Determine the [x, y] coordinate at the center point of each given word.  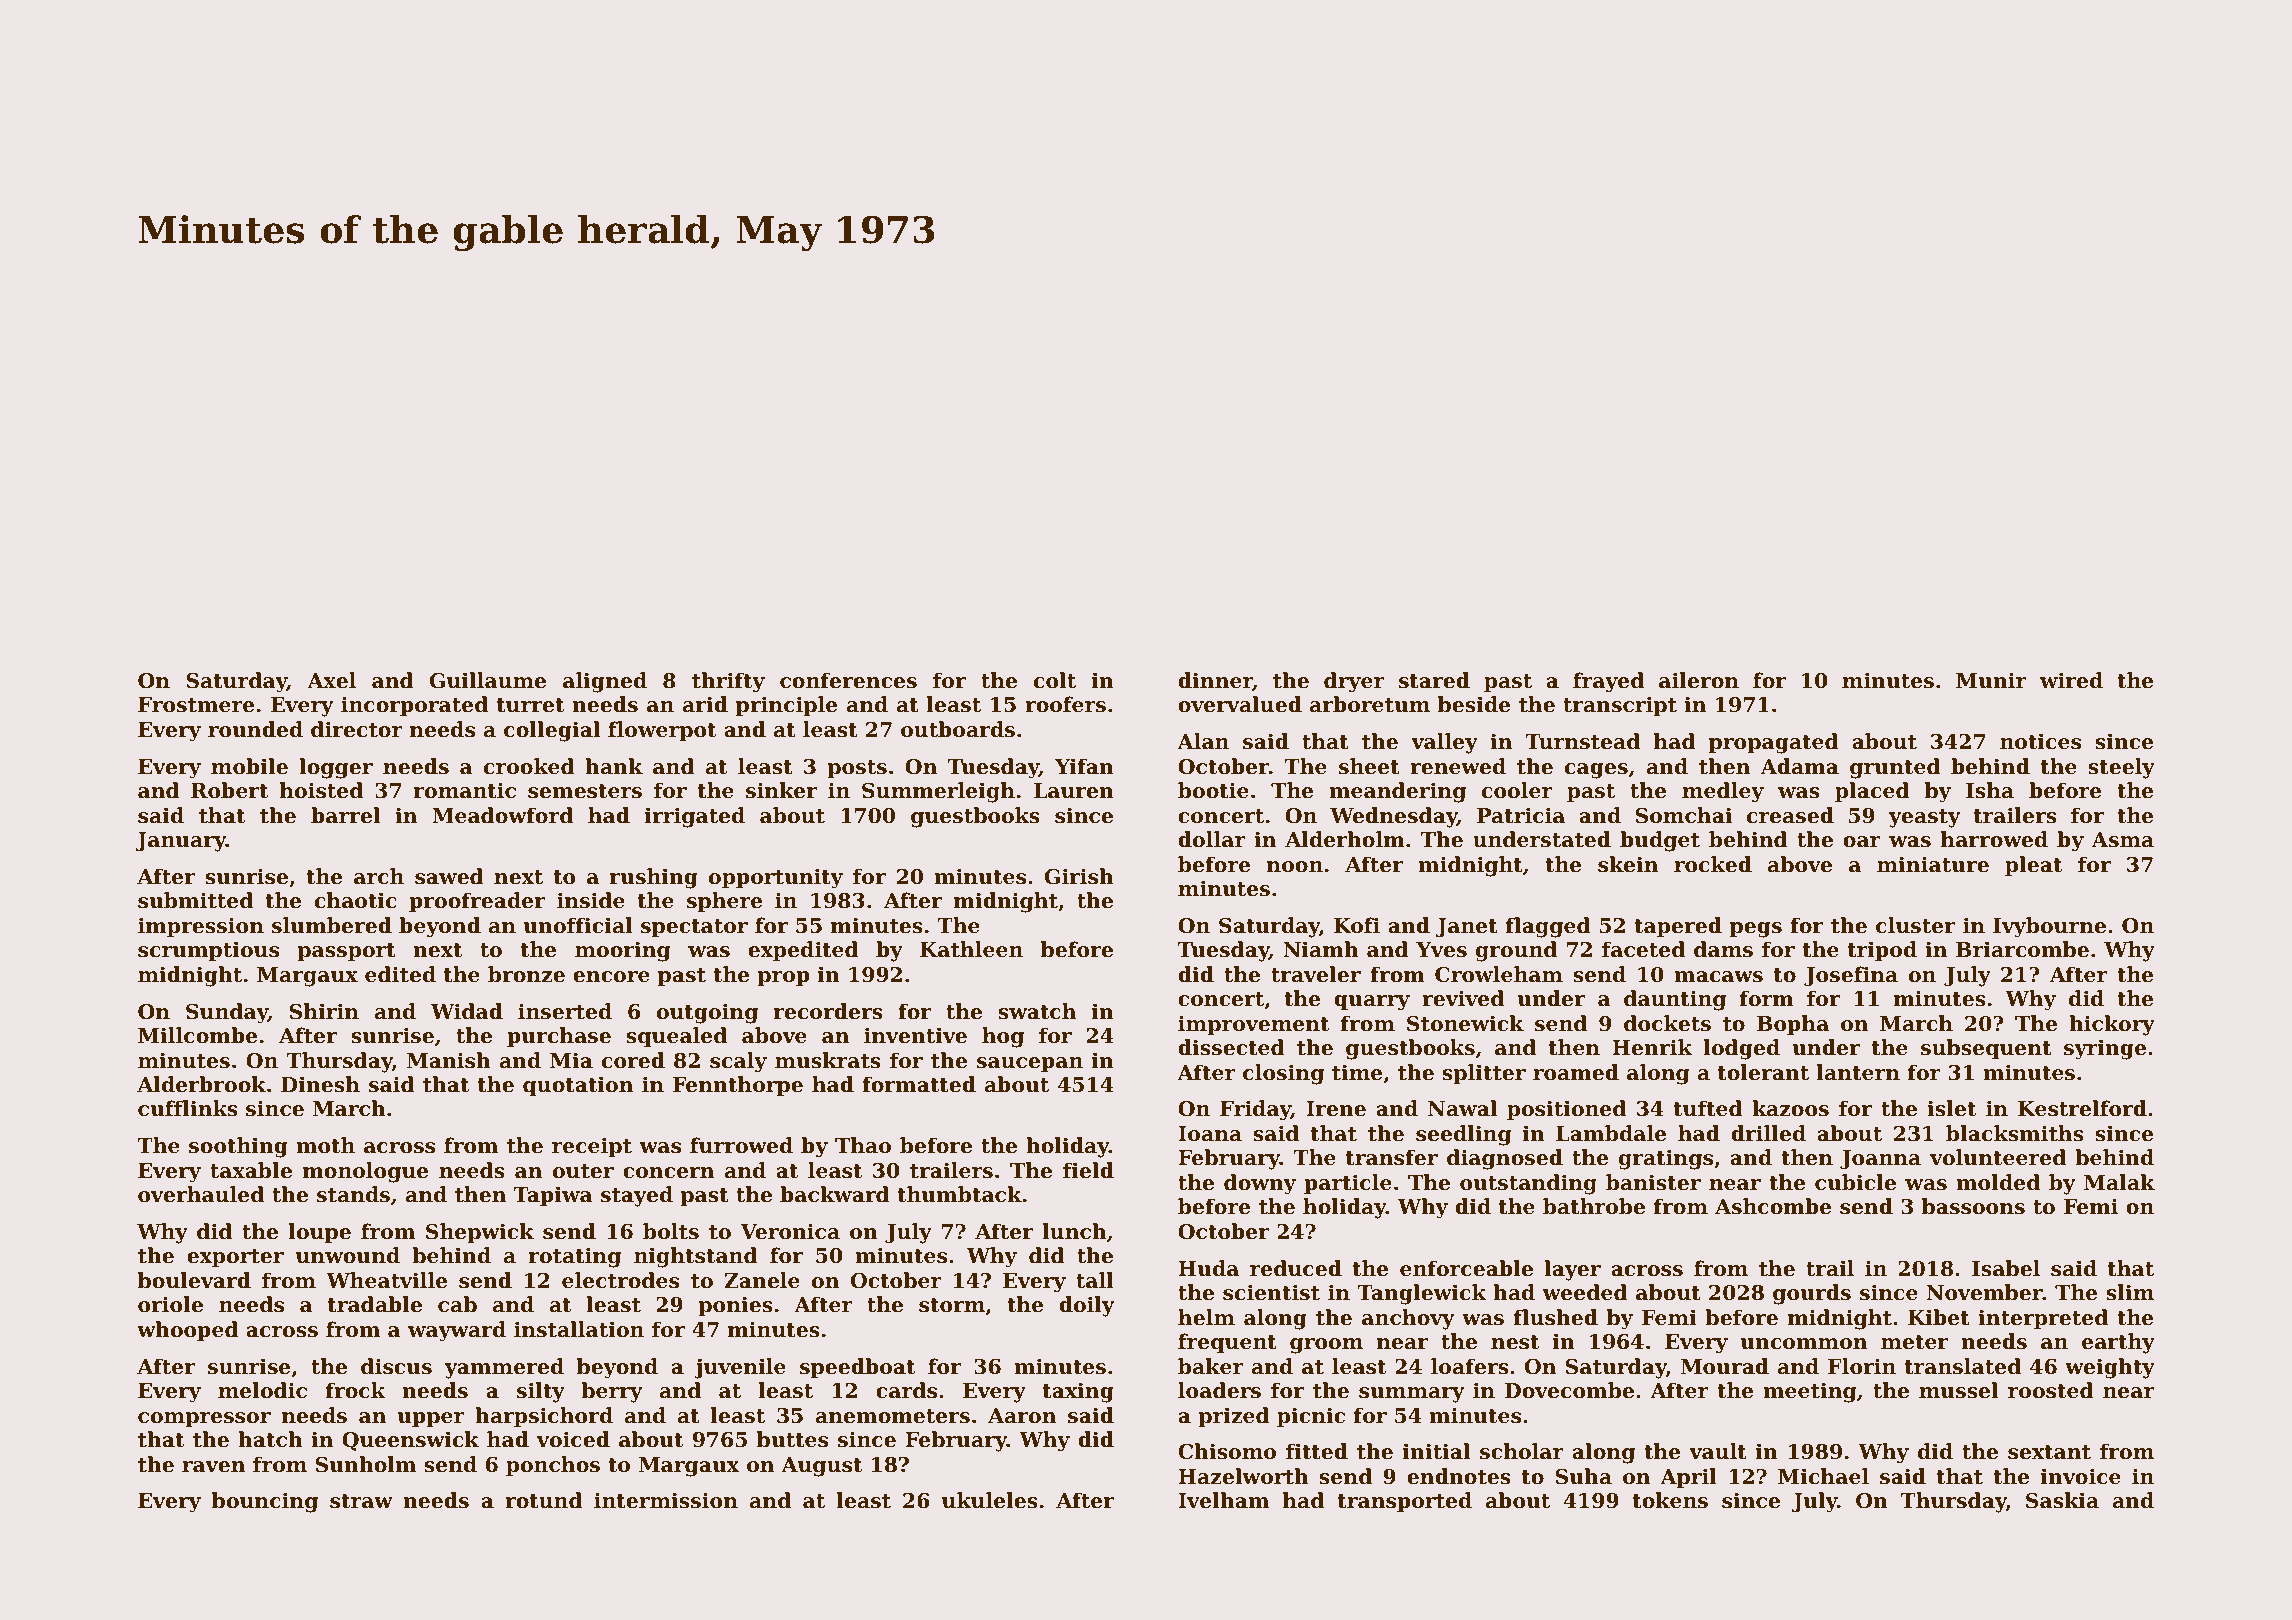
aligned [605, 682]
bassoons [1973, 1206]
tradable [375, 1304]
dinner [1215, 681]
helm [1206, 1317]
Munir [1991, 680]
